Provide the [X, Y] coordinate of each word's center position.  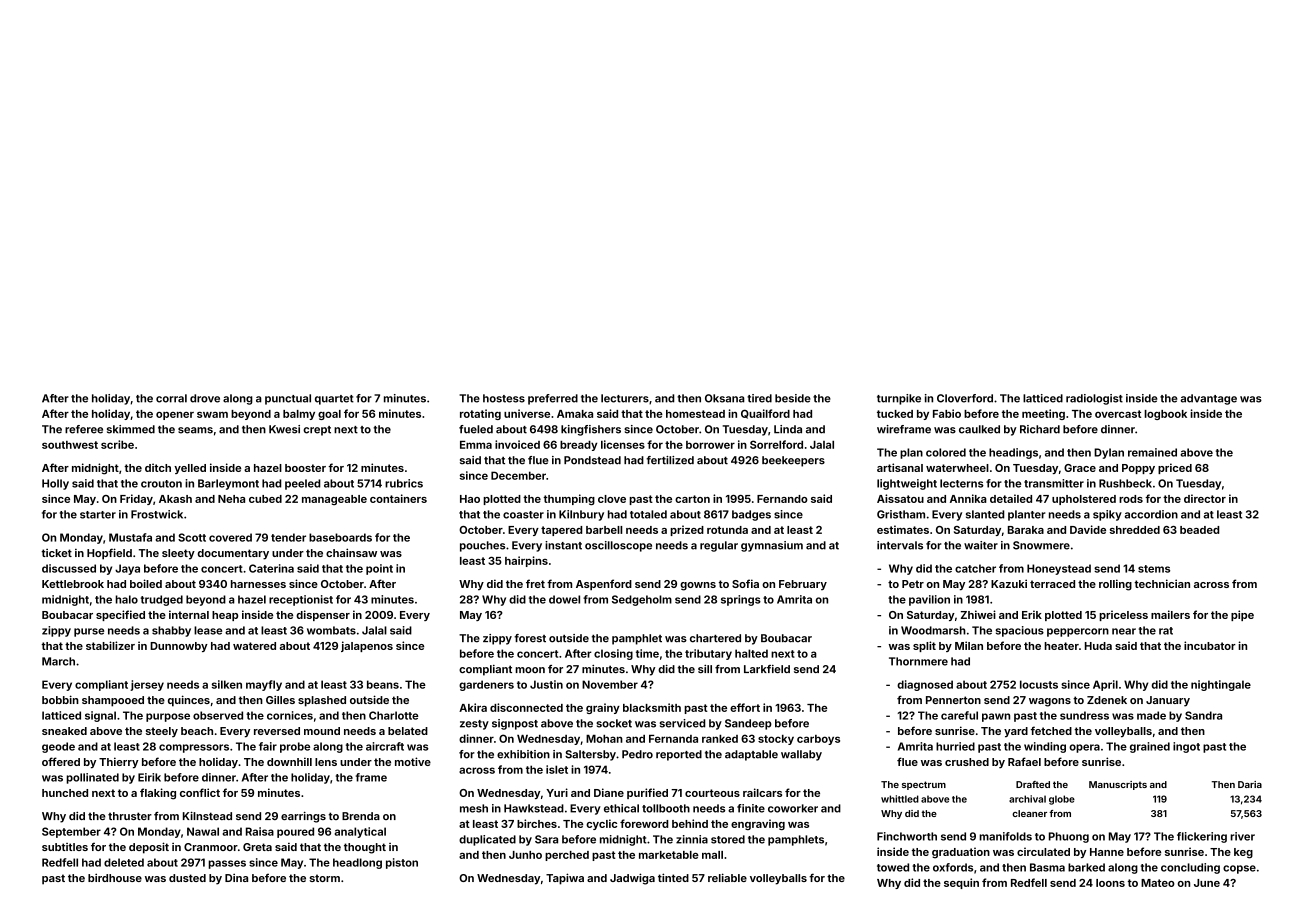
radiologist [1094, 399]
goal [329, 415]
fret [535, 583]
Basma [1047, 867]
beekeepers [793, 461]
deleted [124, 862]
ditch [158, 467]
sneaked [64, 731]
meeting [1043, 414]
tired [759, 398]
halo [126, 599]
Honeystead [1059, 569]
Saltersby [590, 755]
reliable [727, 877]
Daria [1250, 784]
